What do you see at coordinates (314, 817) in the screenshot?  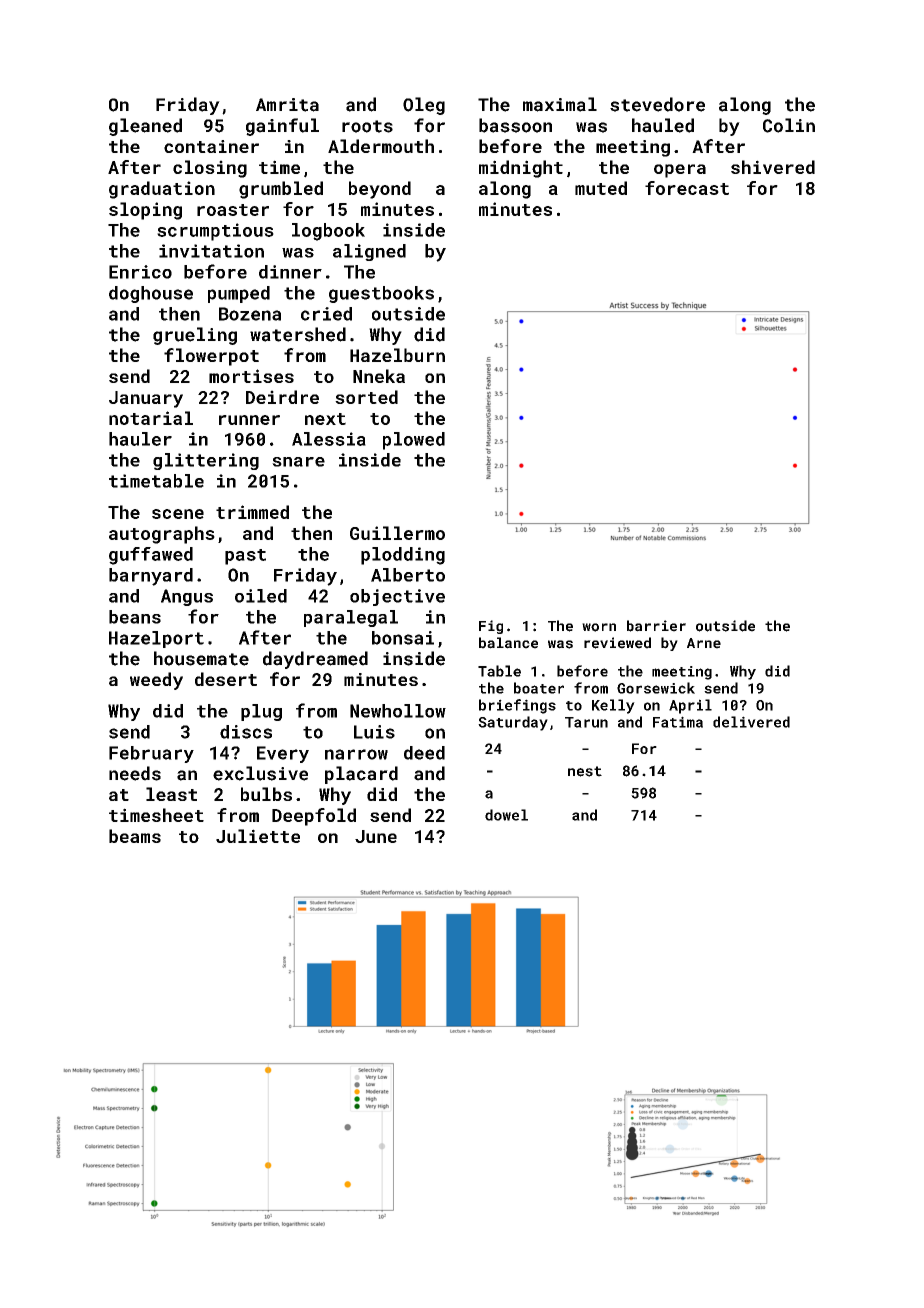 I see `Deepfold` at bounding box center [314, 817].
